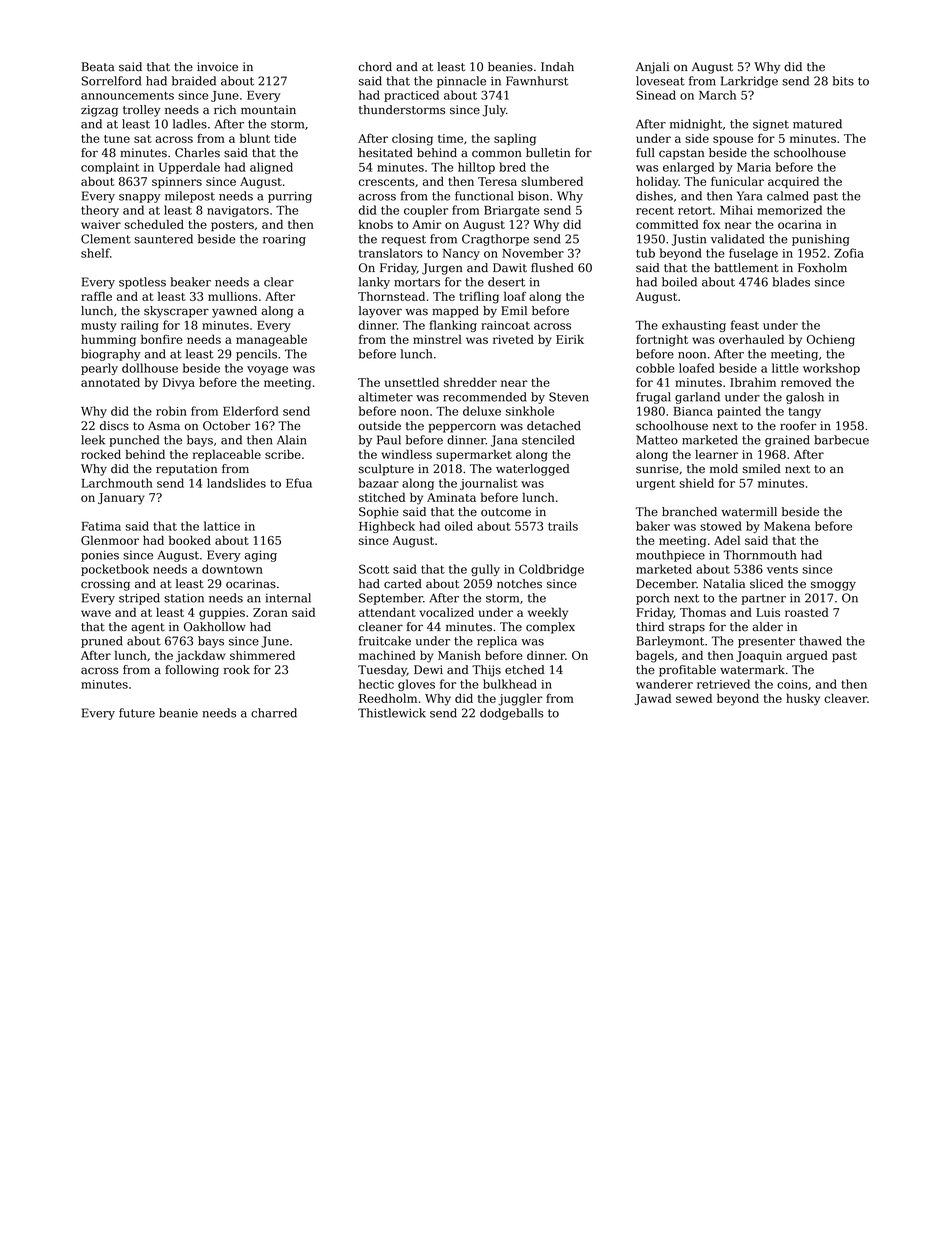  Describe the element at coordinates (93, 440) in the screenshot. I see `leek` at that location.
